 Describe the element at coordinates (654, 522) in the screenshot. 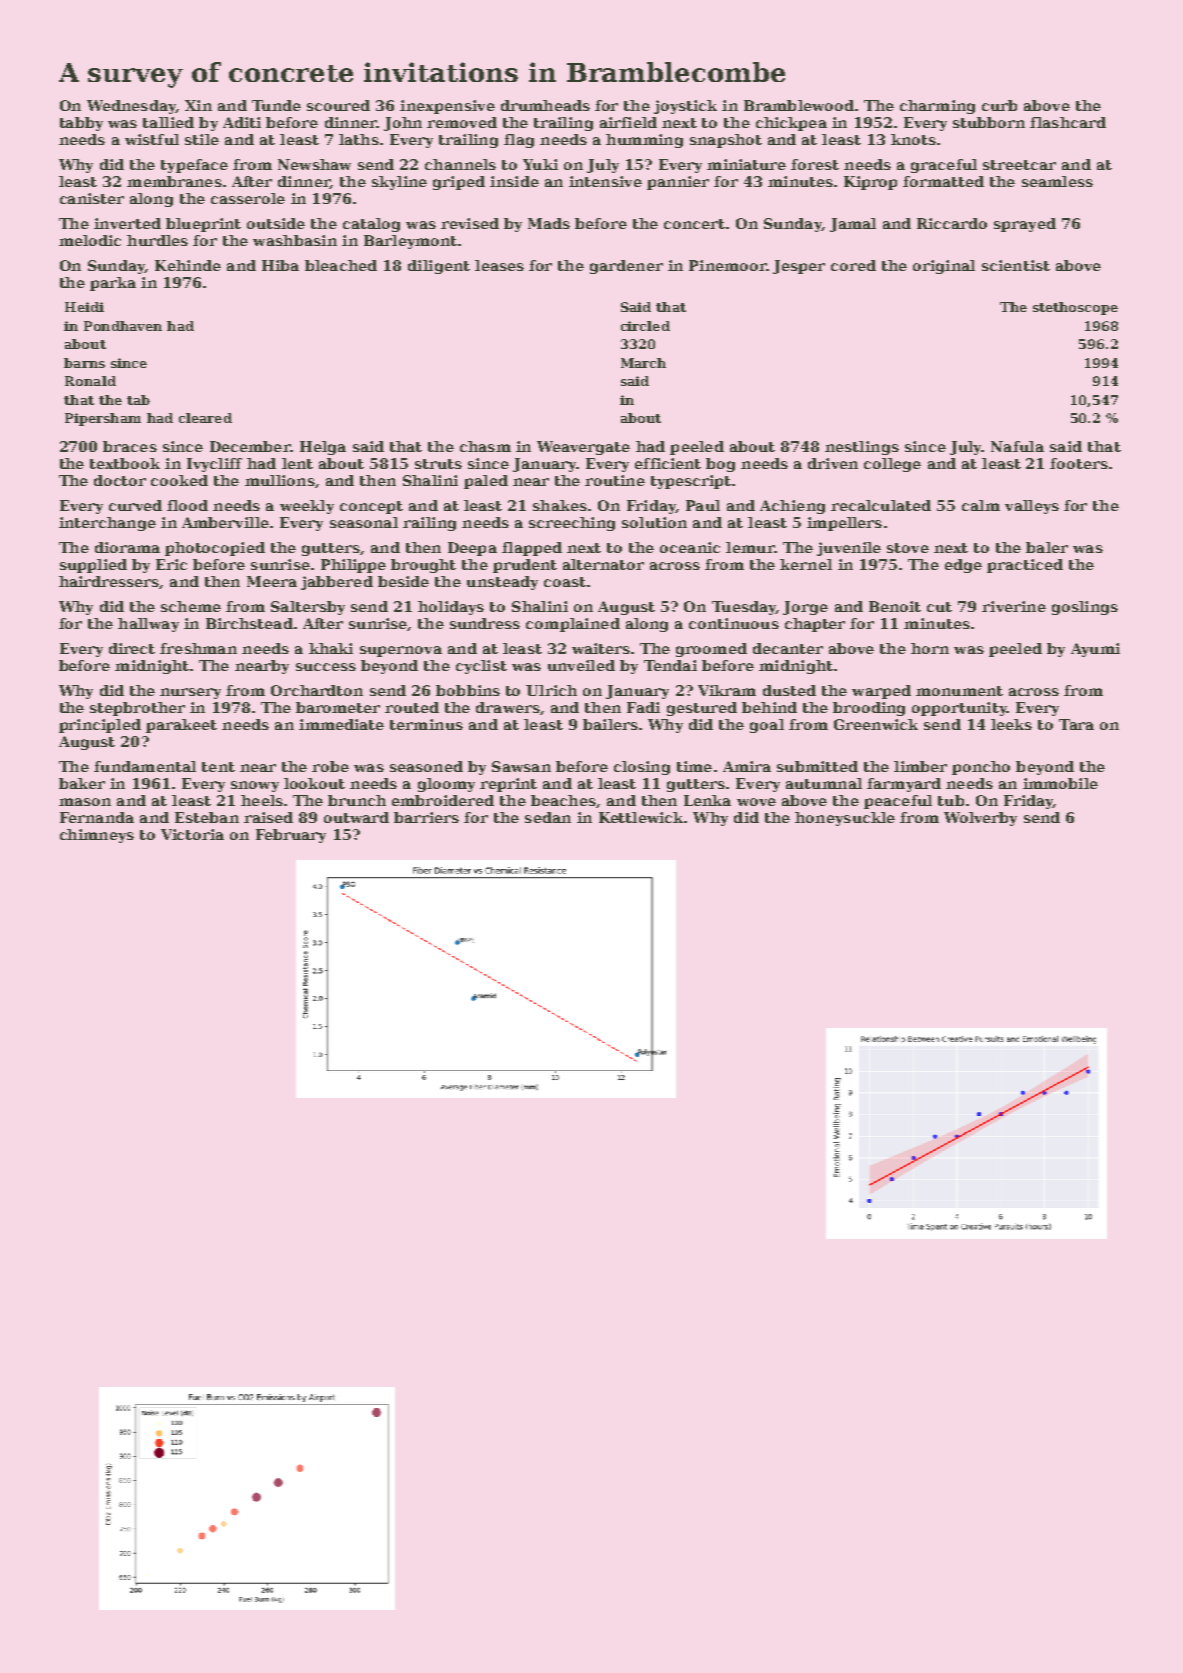

I see `solution` at that location.
